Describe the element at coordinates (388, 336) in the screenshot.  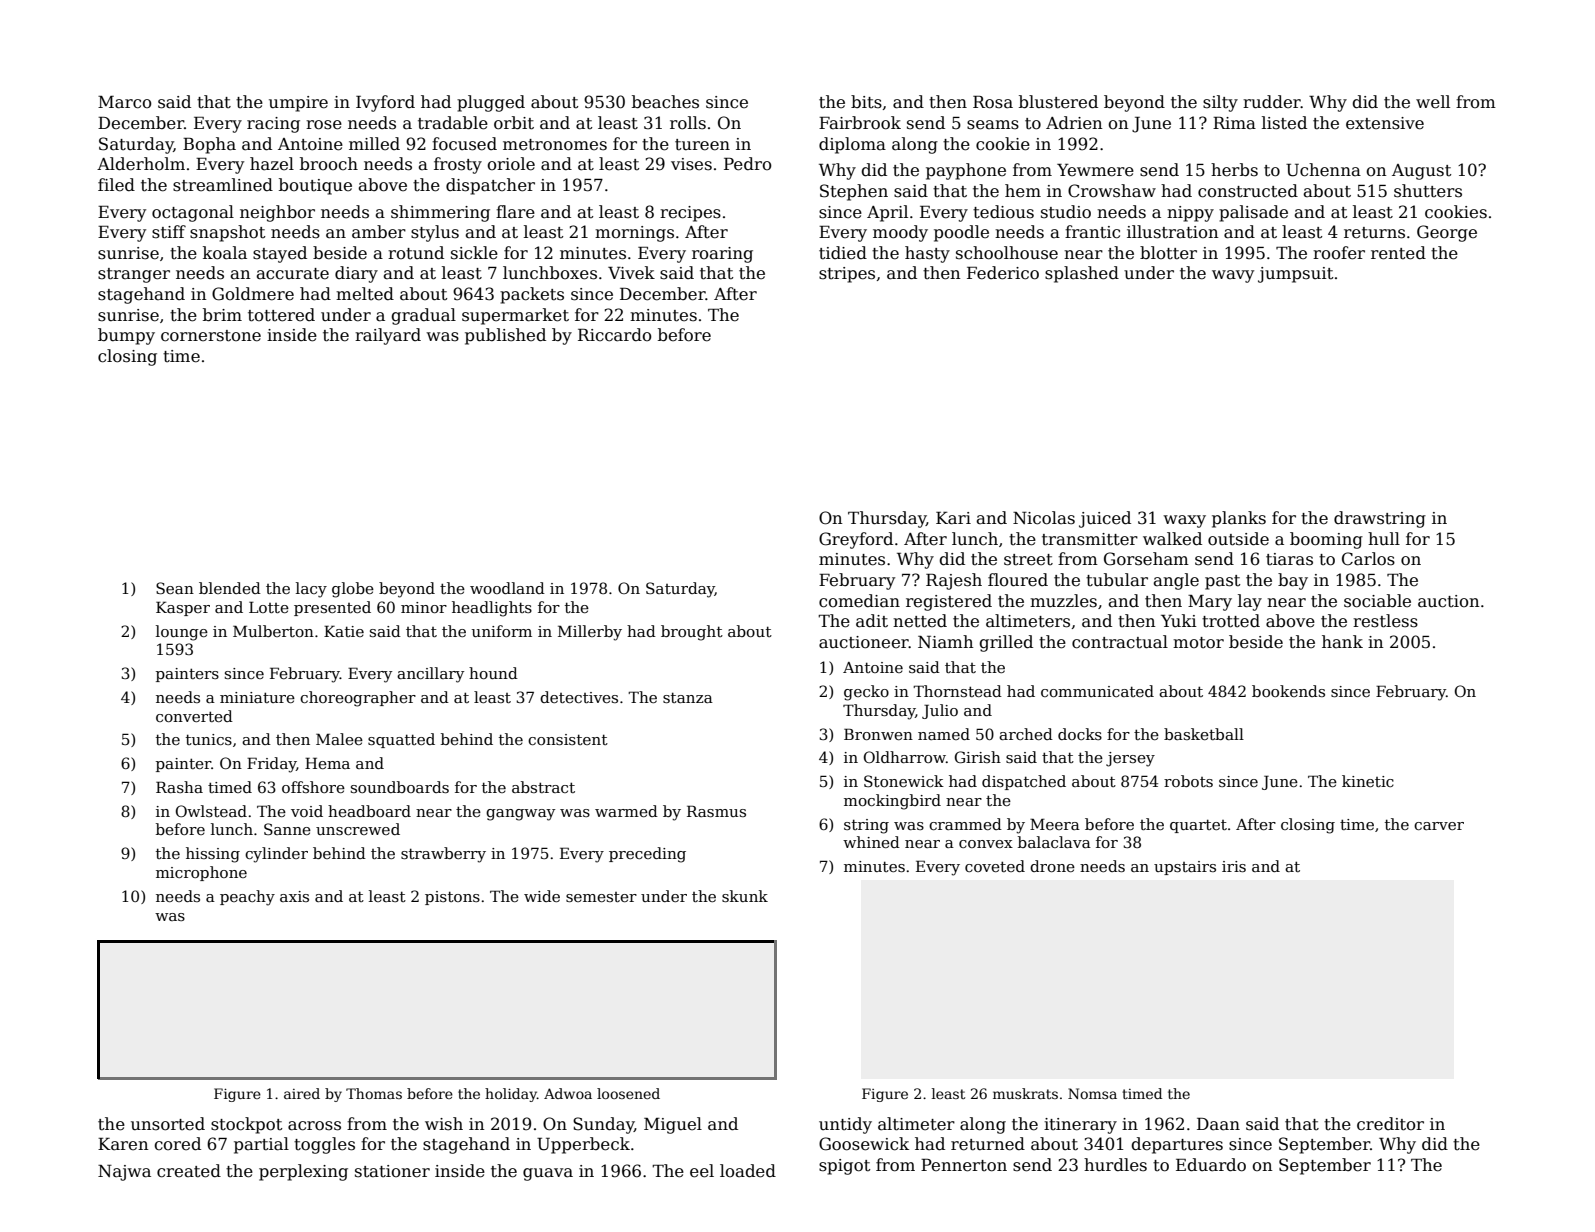
I see `railyard` at that location.
